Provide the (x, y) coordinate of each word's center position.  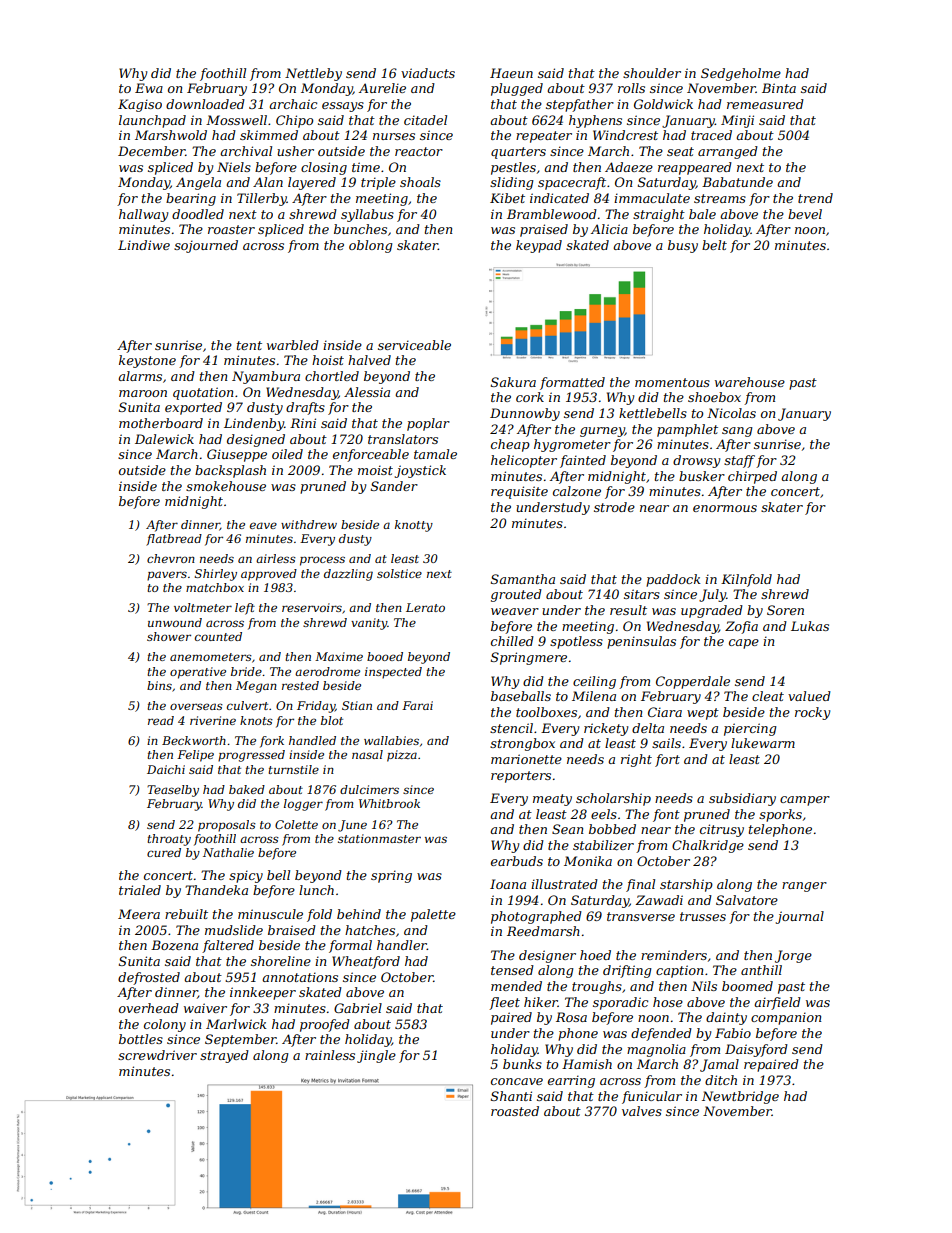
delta (648, 728)
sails (666, 743)
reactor (419, 151)
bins (159, 685)
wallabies (391, 740)
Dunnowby (525, 414)
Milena (594, 696)
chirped (752, 477)
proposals (227, 826)
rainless (330, 1055)
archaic (293, 104)
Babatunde (737, 182)
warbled (293, 345)
